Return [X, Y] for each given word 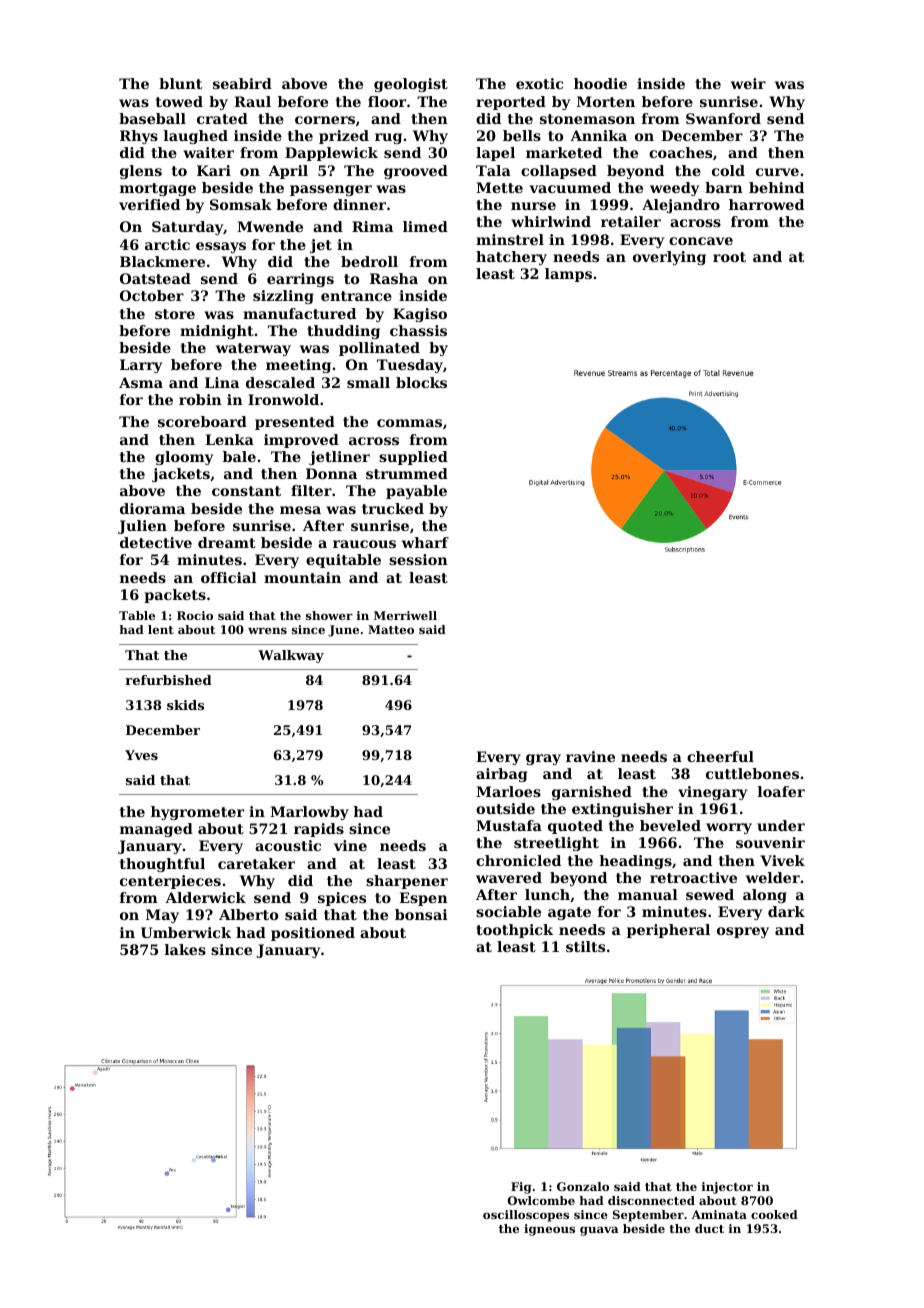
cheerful [720, 756]
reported [511, 103]
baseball [152, 118]
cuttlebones [752, 773]
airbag [501, 775]
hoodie [600, 83]
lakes [185, 949]
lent [161, 629]
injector [727, 1188]
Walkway [291, 656]
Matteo [391, 629]
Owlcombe [541, 1200]
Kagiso [420, 315]
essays [221, 247]
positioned [313, 934]
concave [701, 241]
